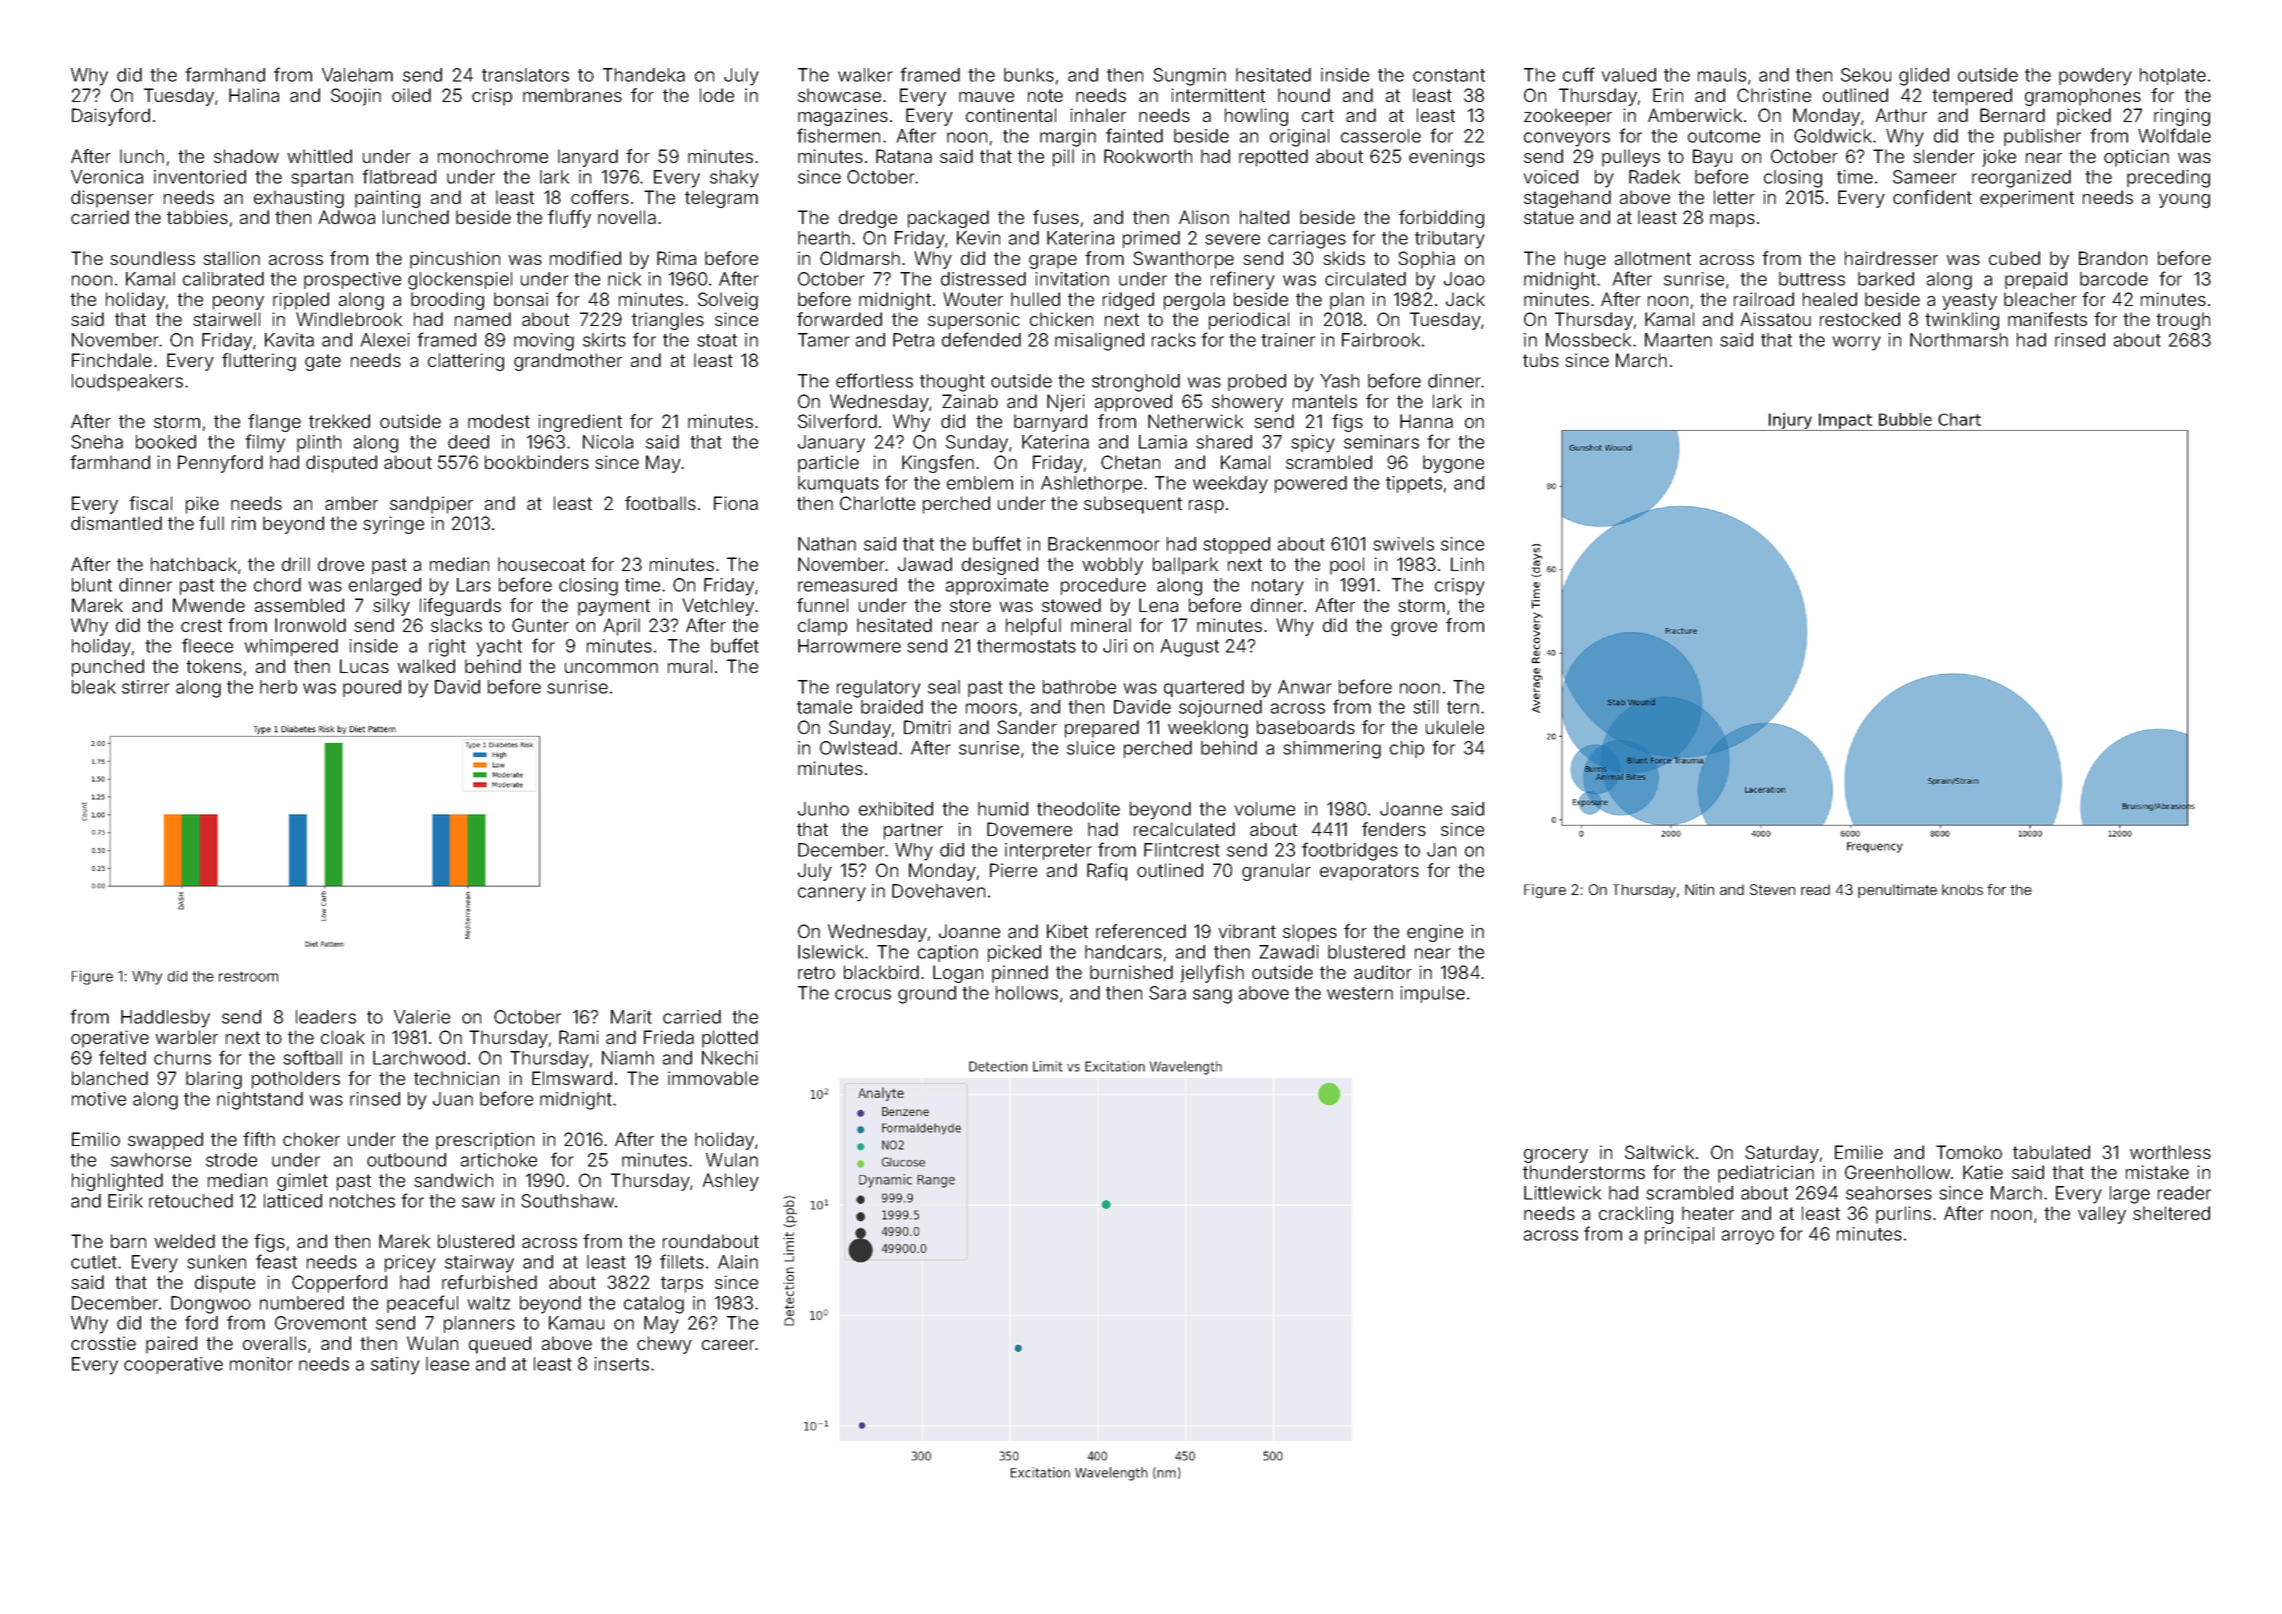 This page has height=1614, width=2282. Describe the element at coordinates (1465, 299) in the page. I see `Jack` at that location.
